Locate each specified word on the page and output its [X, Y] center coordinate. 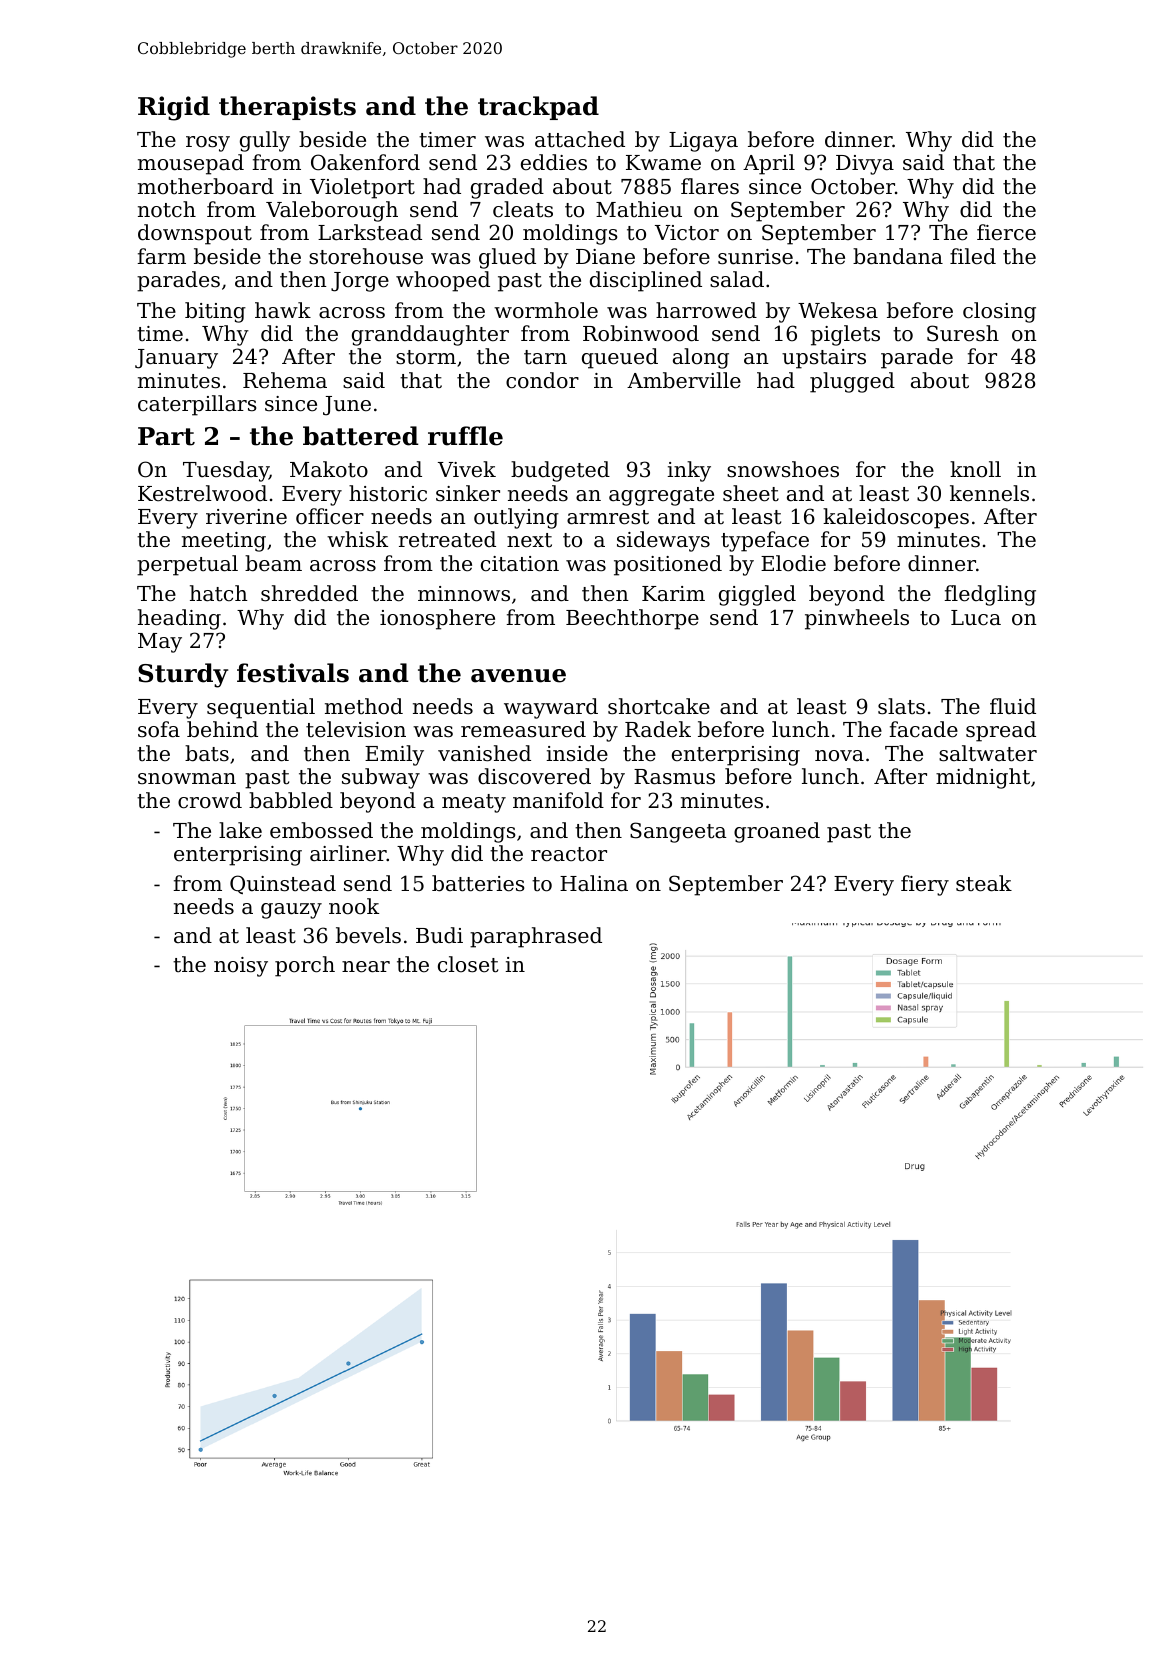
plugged [852, 382]
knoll [975, 469]
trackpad [538, 108]
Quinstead [283, 884]
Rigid [174, 108]
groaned [777, 832]
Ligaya [703, 142]
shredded [309, 593]
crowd [210, 800]
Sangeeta [678, 832]
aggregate [661, 496]
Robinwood [641, 333]
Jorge [360, 282]
